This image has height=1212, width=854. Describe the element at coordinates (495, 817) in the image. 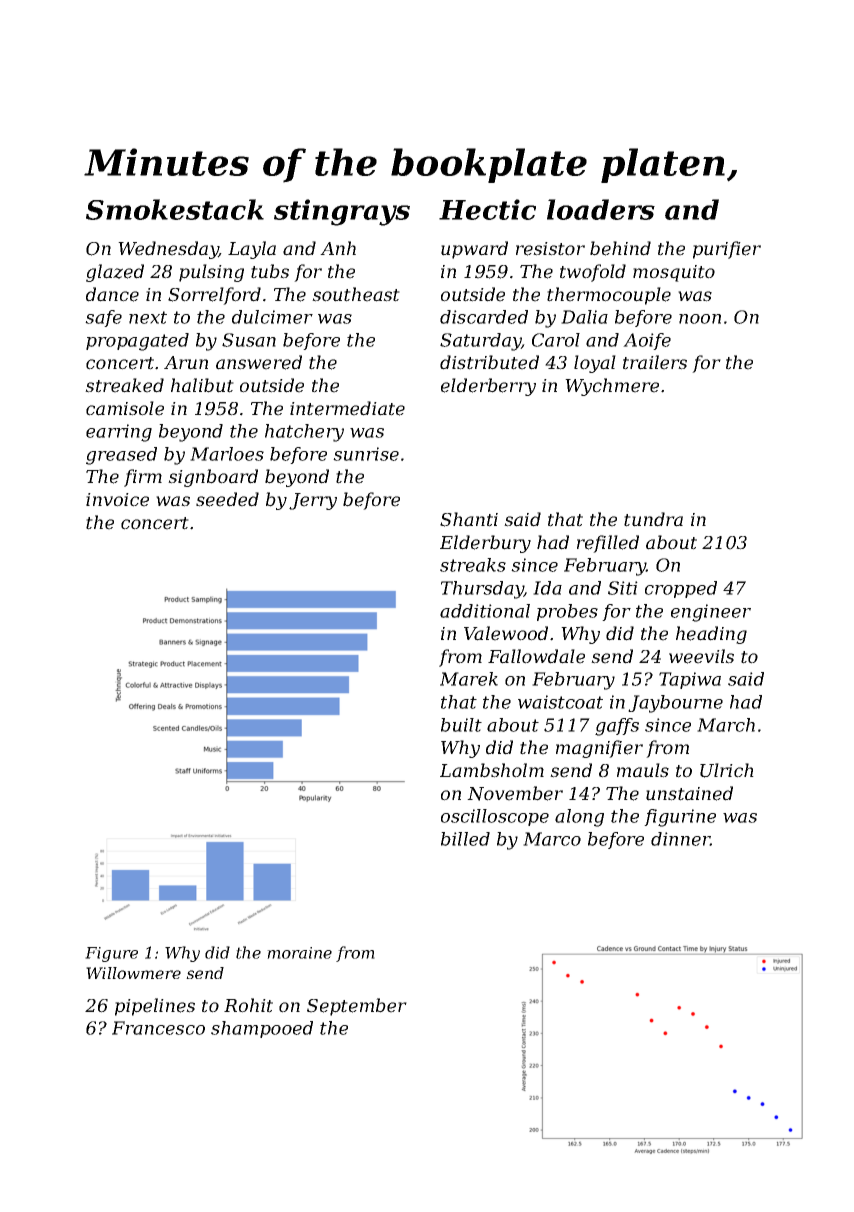

I see `oscilloscope` at that location.
